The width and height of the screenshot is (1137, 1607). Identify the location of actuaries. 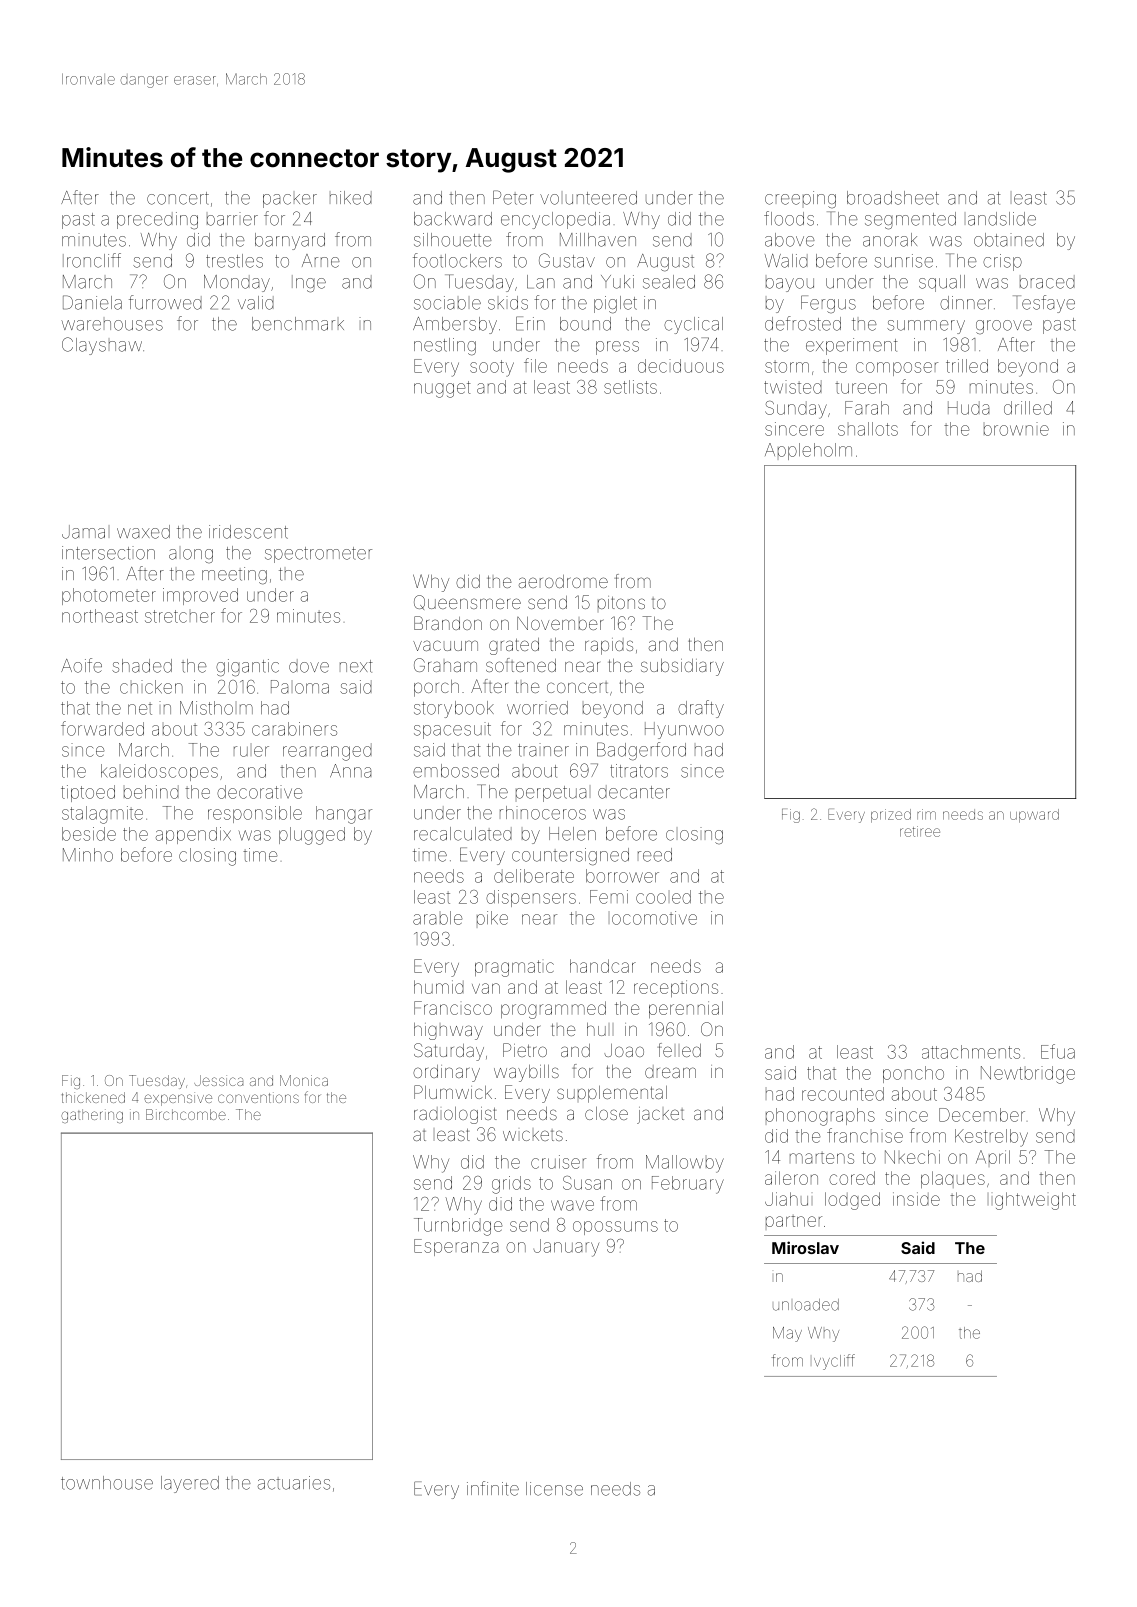
(294, 1483).
